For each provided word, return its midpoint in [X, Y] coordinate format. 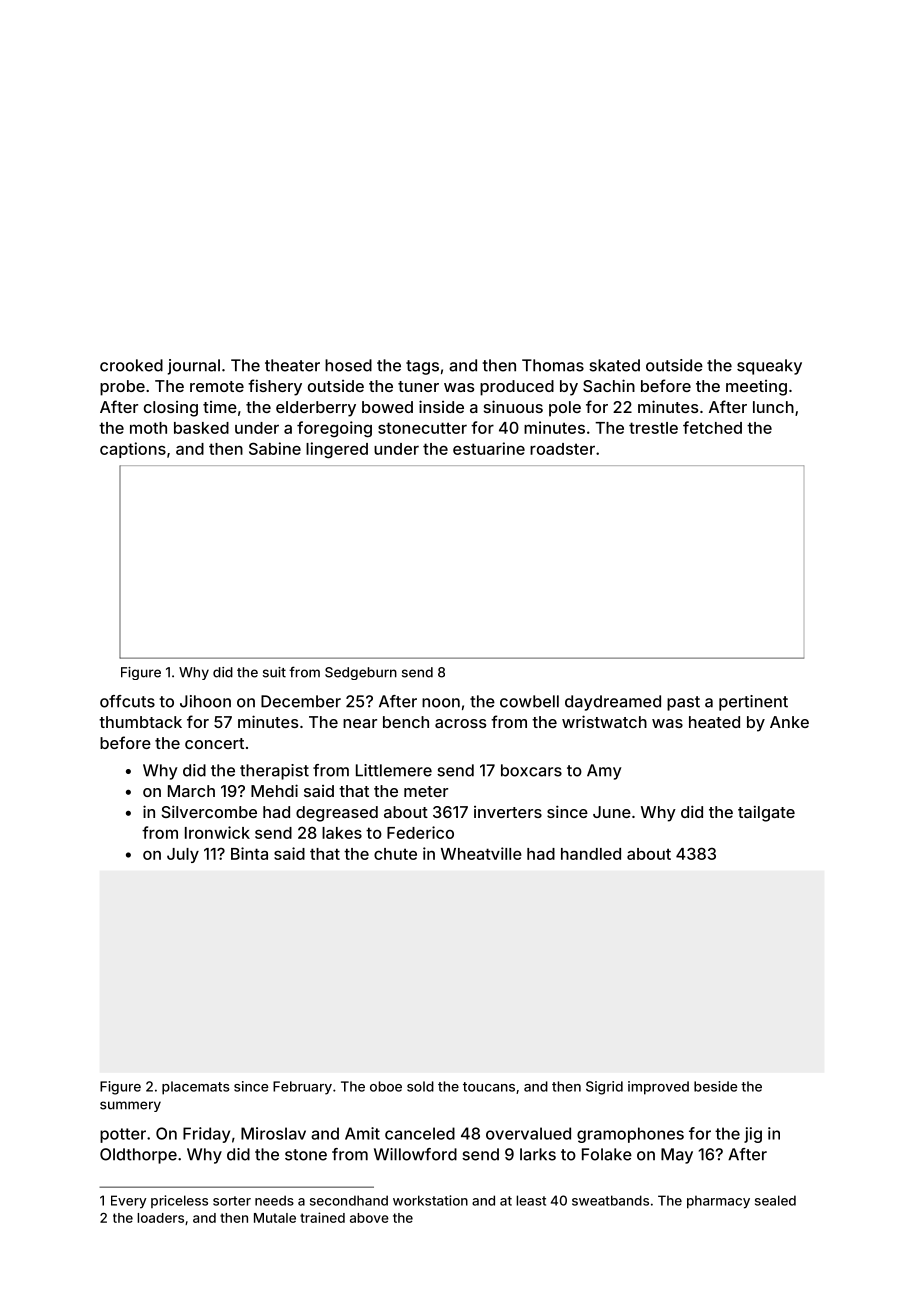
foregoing [334, 429]
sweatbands [610, 1200]
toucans [489, 1087]
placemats [196, 1088]
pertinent [753, 703]
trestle [653, 428]
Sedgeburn [361, 673]
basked [201, 428]
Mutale [275, 1218]
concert [214, 743]
